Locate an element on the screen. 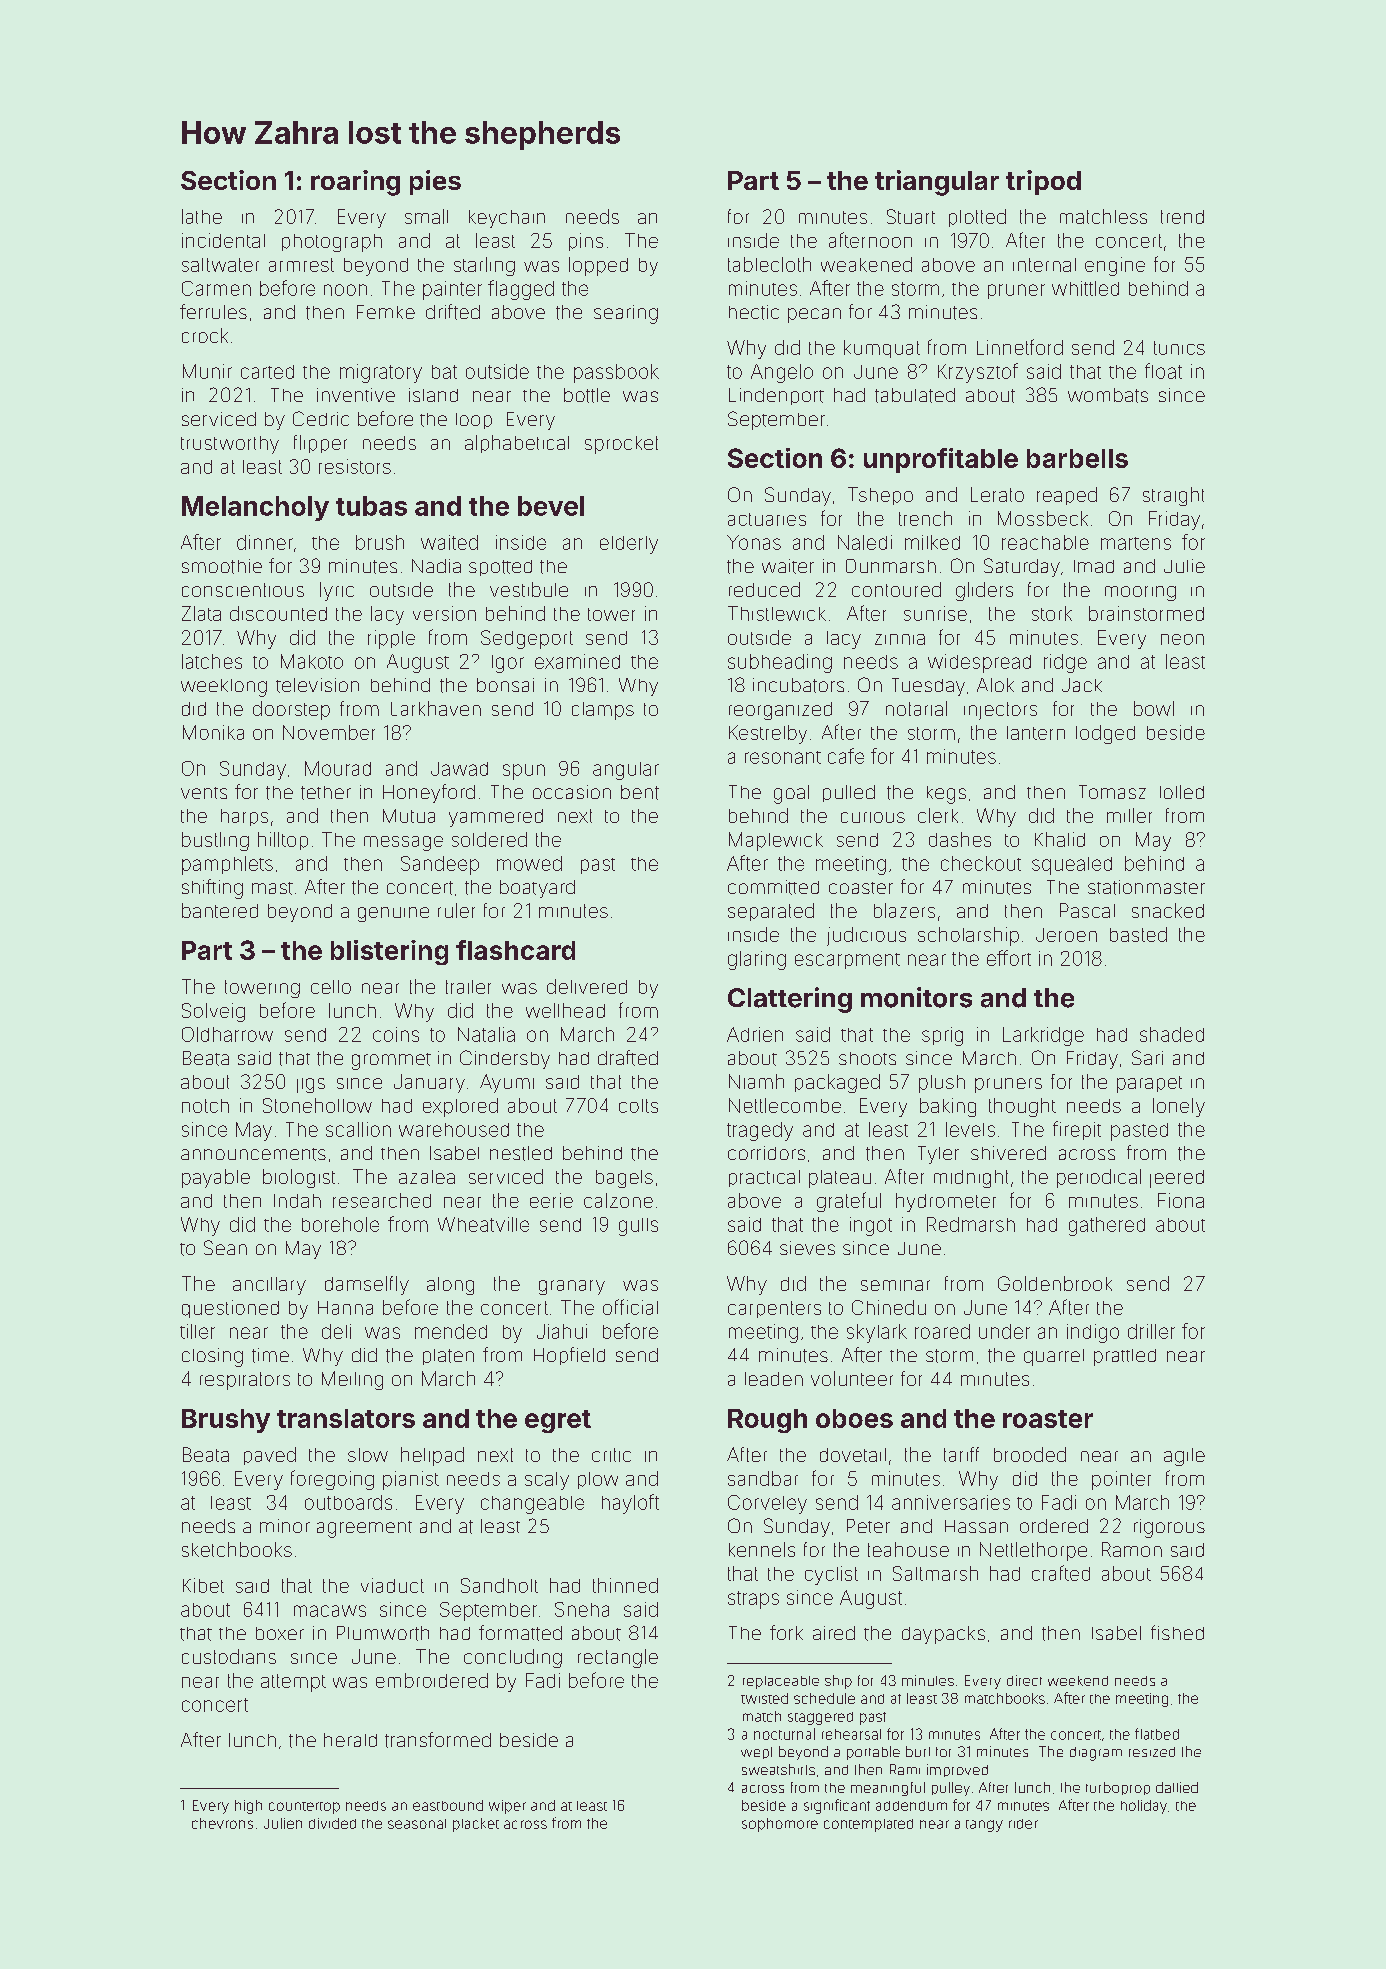 Image resolution: width=1386 pixels, height=1969 pixels. paved is located at coordinates (270, 1456).
